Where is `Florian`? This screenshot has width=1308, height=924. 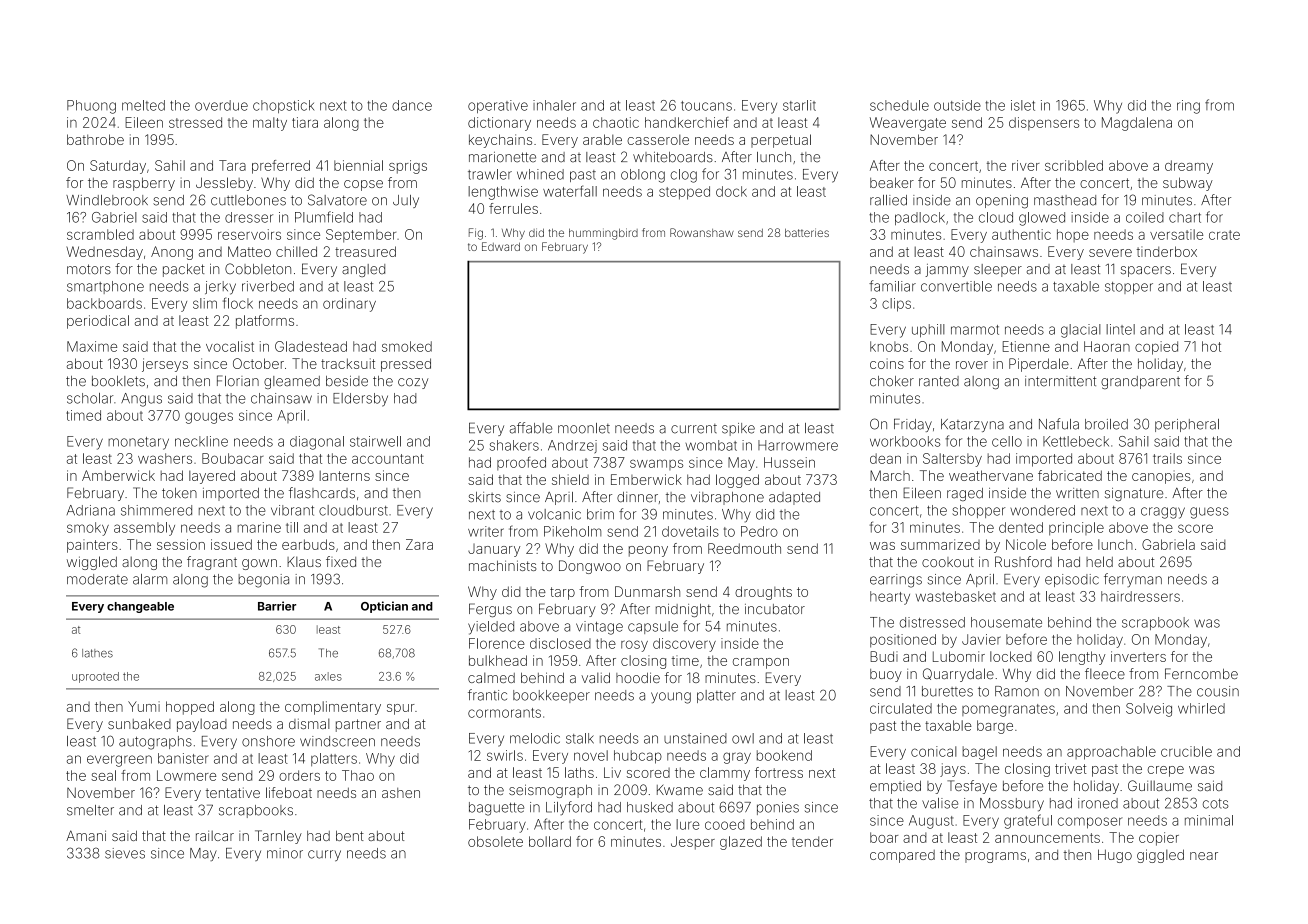
Florian is located at coordinates (238, 381).
